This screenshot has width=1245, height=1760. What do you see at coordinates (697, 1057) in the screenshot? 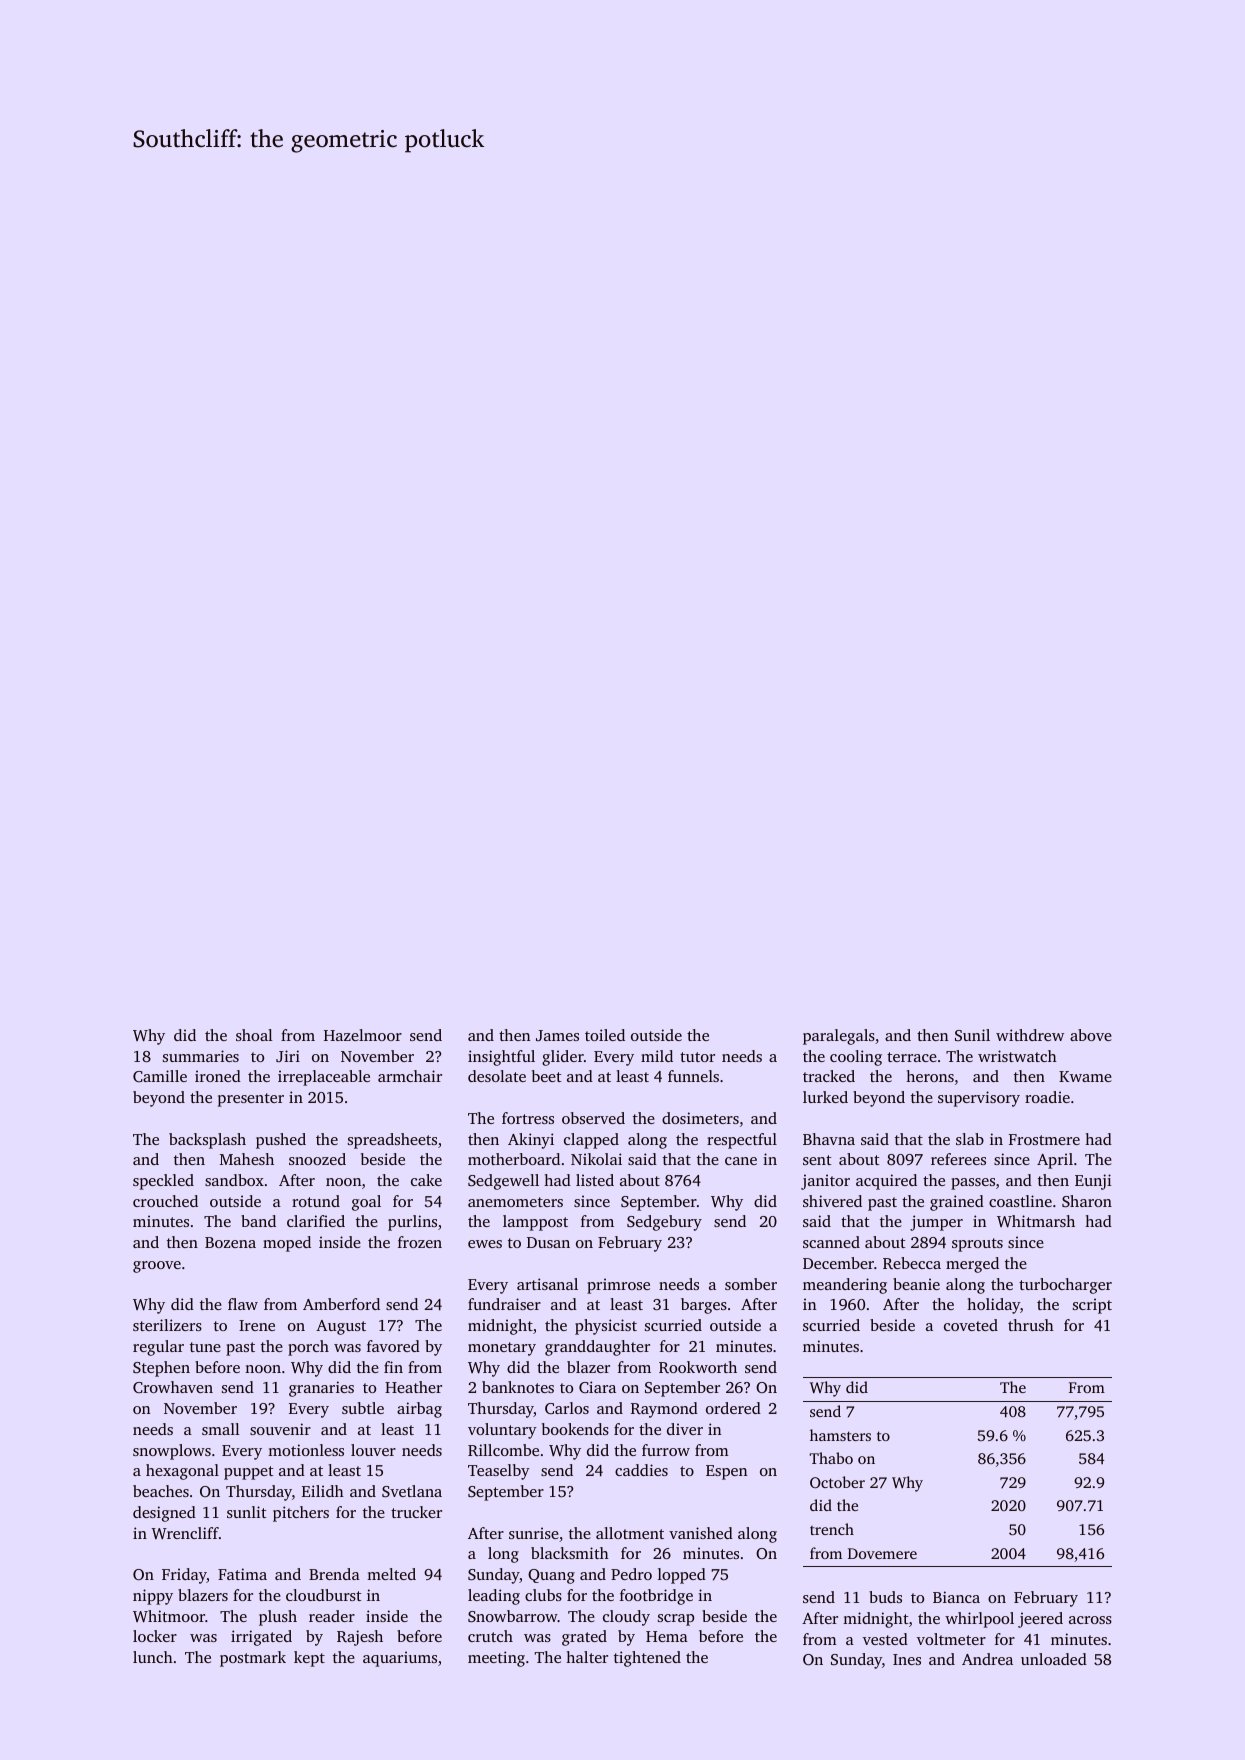
I see `tutor` at bounding box center [697, 1057].
